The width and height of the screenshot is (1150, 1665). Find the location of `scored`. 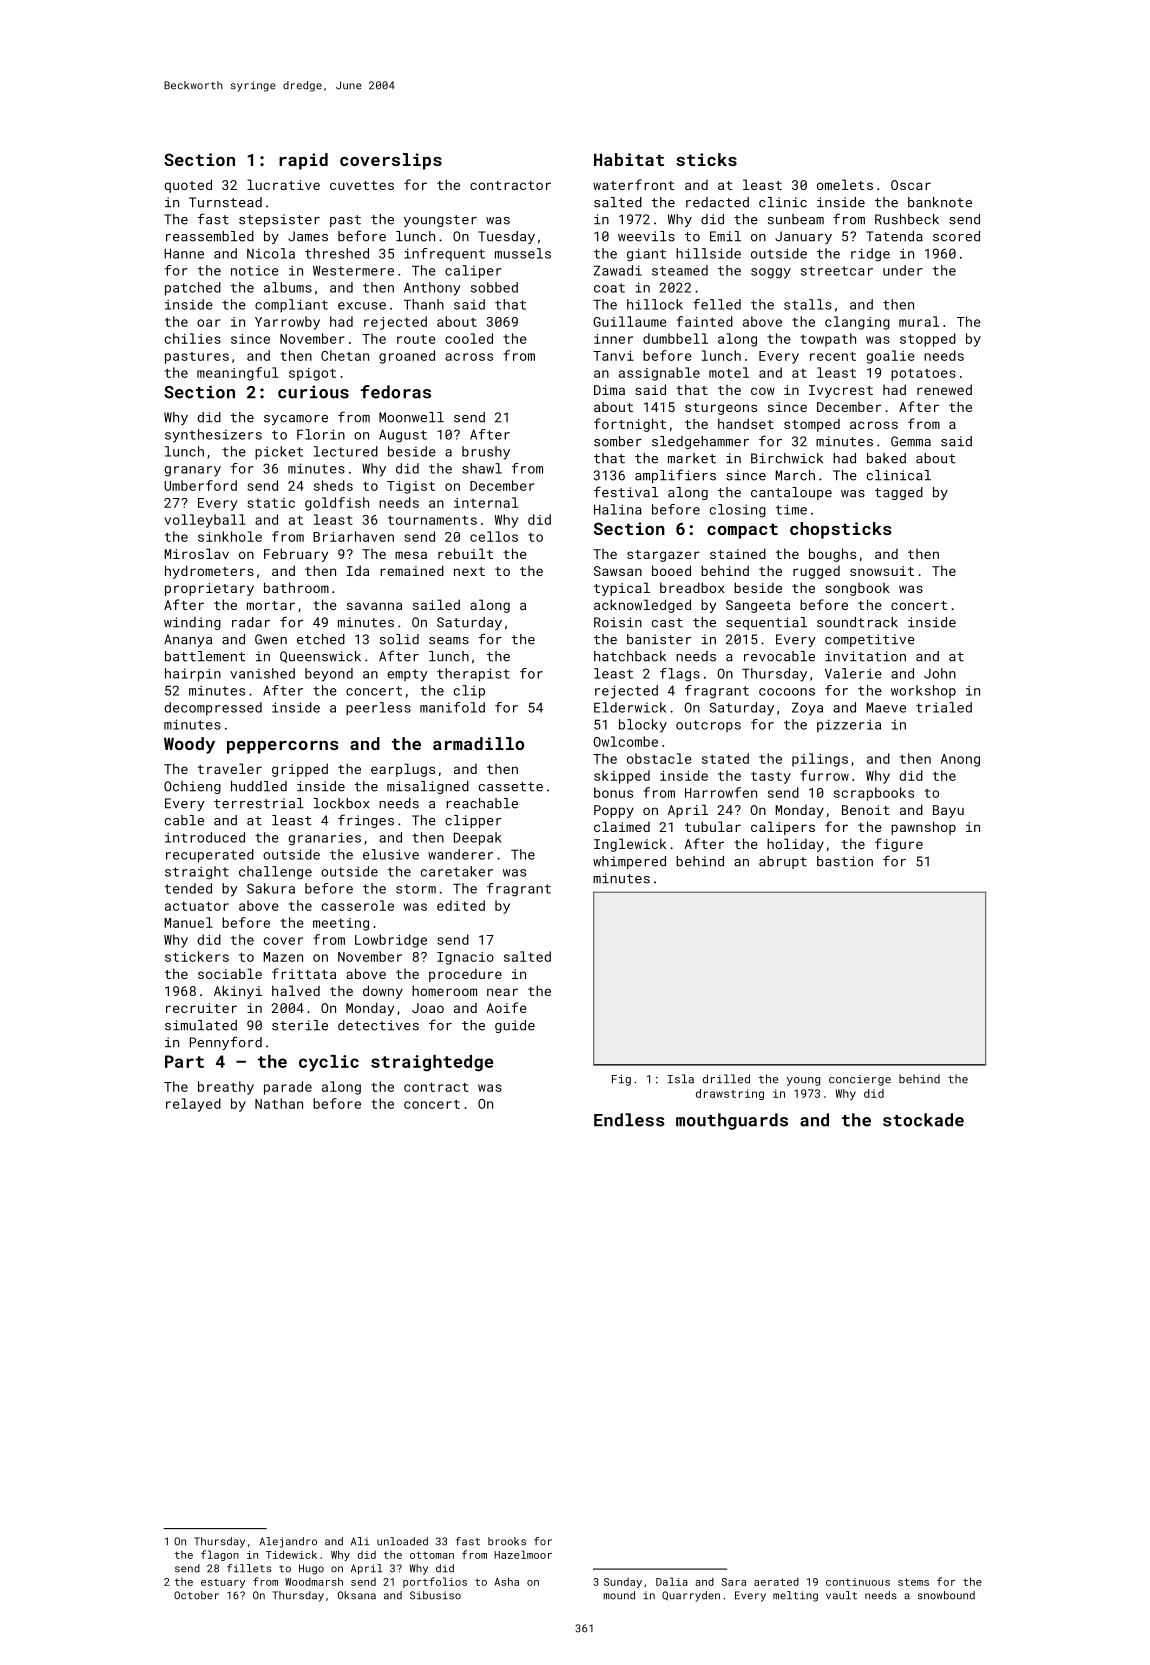

scored is located at coordinates (956, 236).
